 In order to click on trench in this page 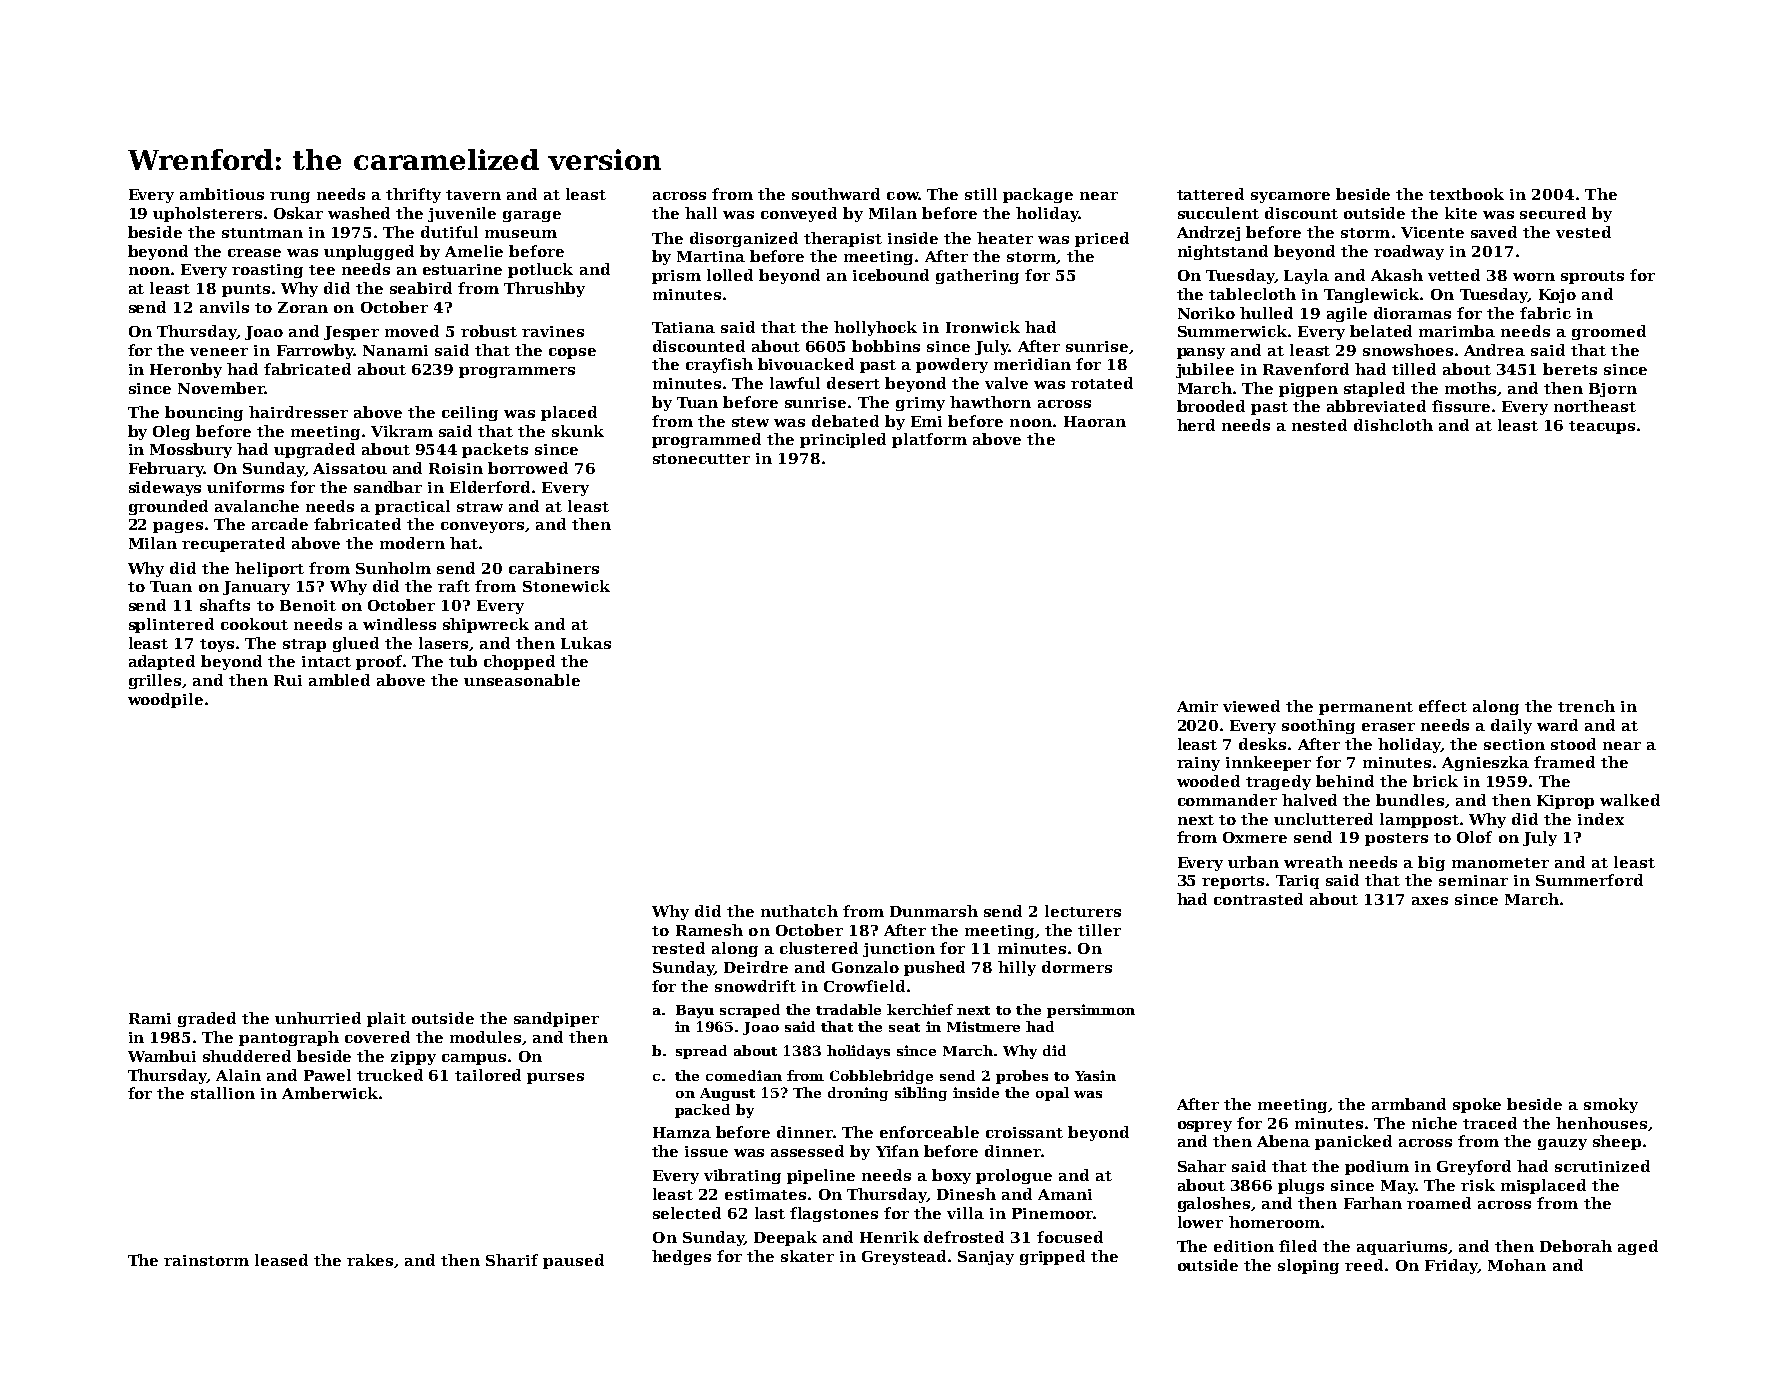, I will do `click(1586, 706)`.
